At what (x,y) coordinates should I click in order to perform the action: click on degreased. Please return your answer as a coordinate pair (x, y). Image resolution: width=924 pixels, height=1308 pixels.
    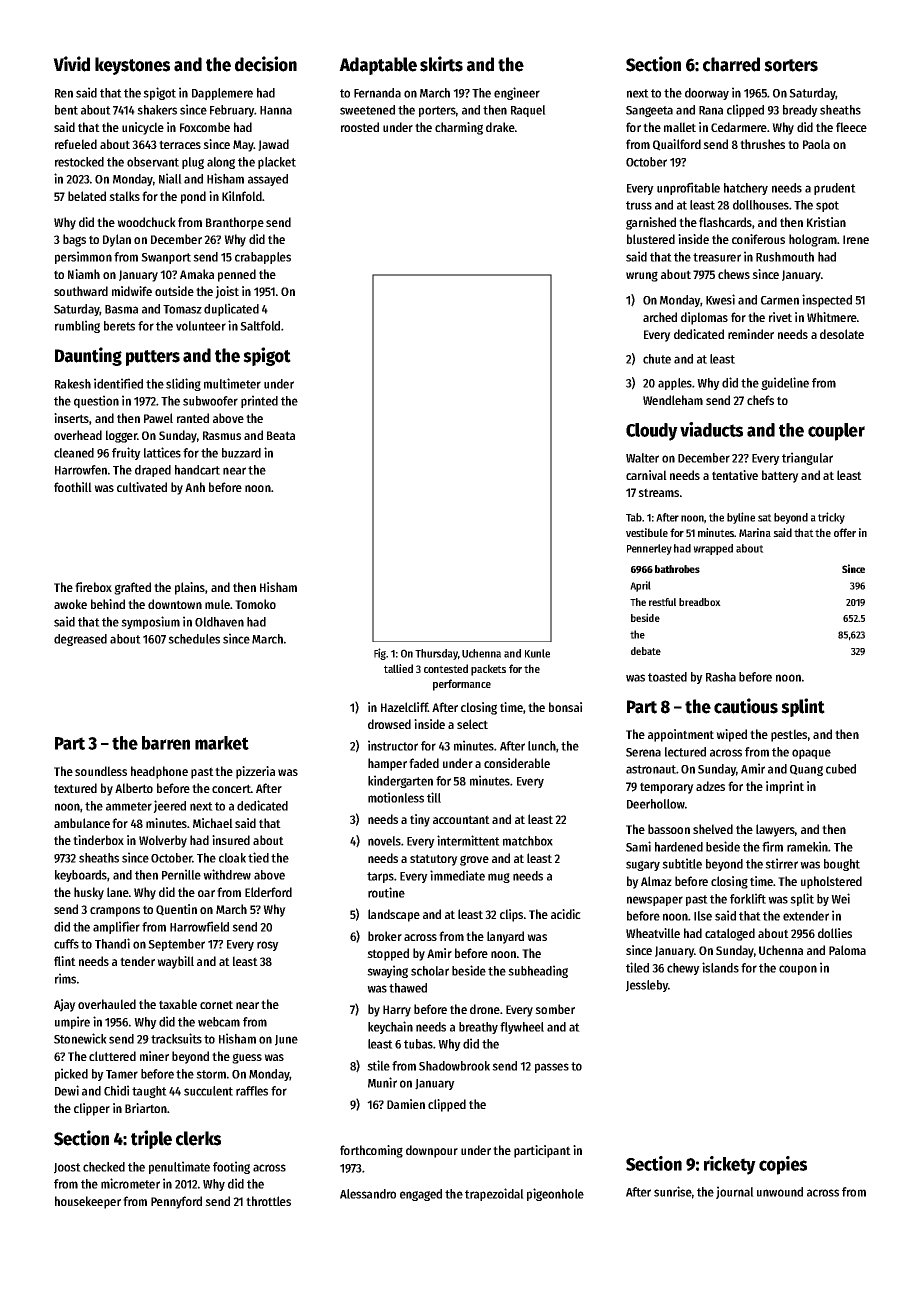
    Looking at the image, I should click on (80, 640).
